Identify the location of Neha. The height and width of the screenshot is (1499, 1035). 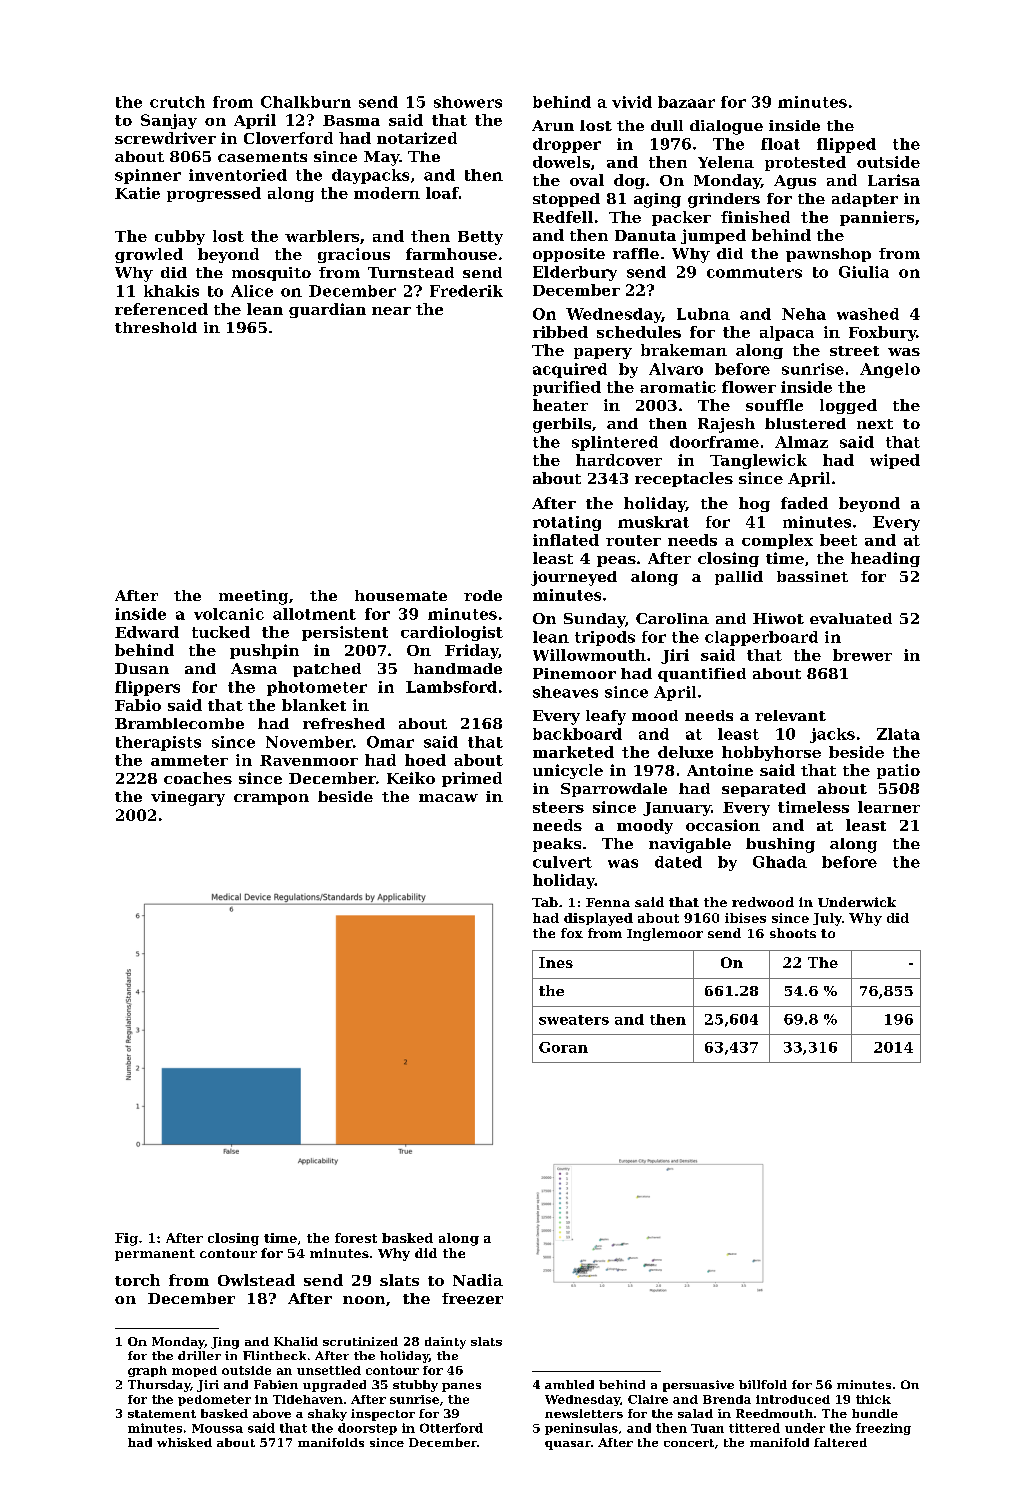
(804, 314).
